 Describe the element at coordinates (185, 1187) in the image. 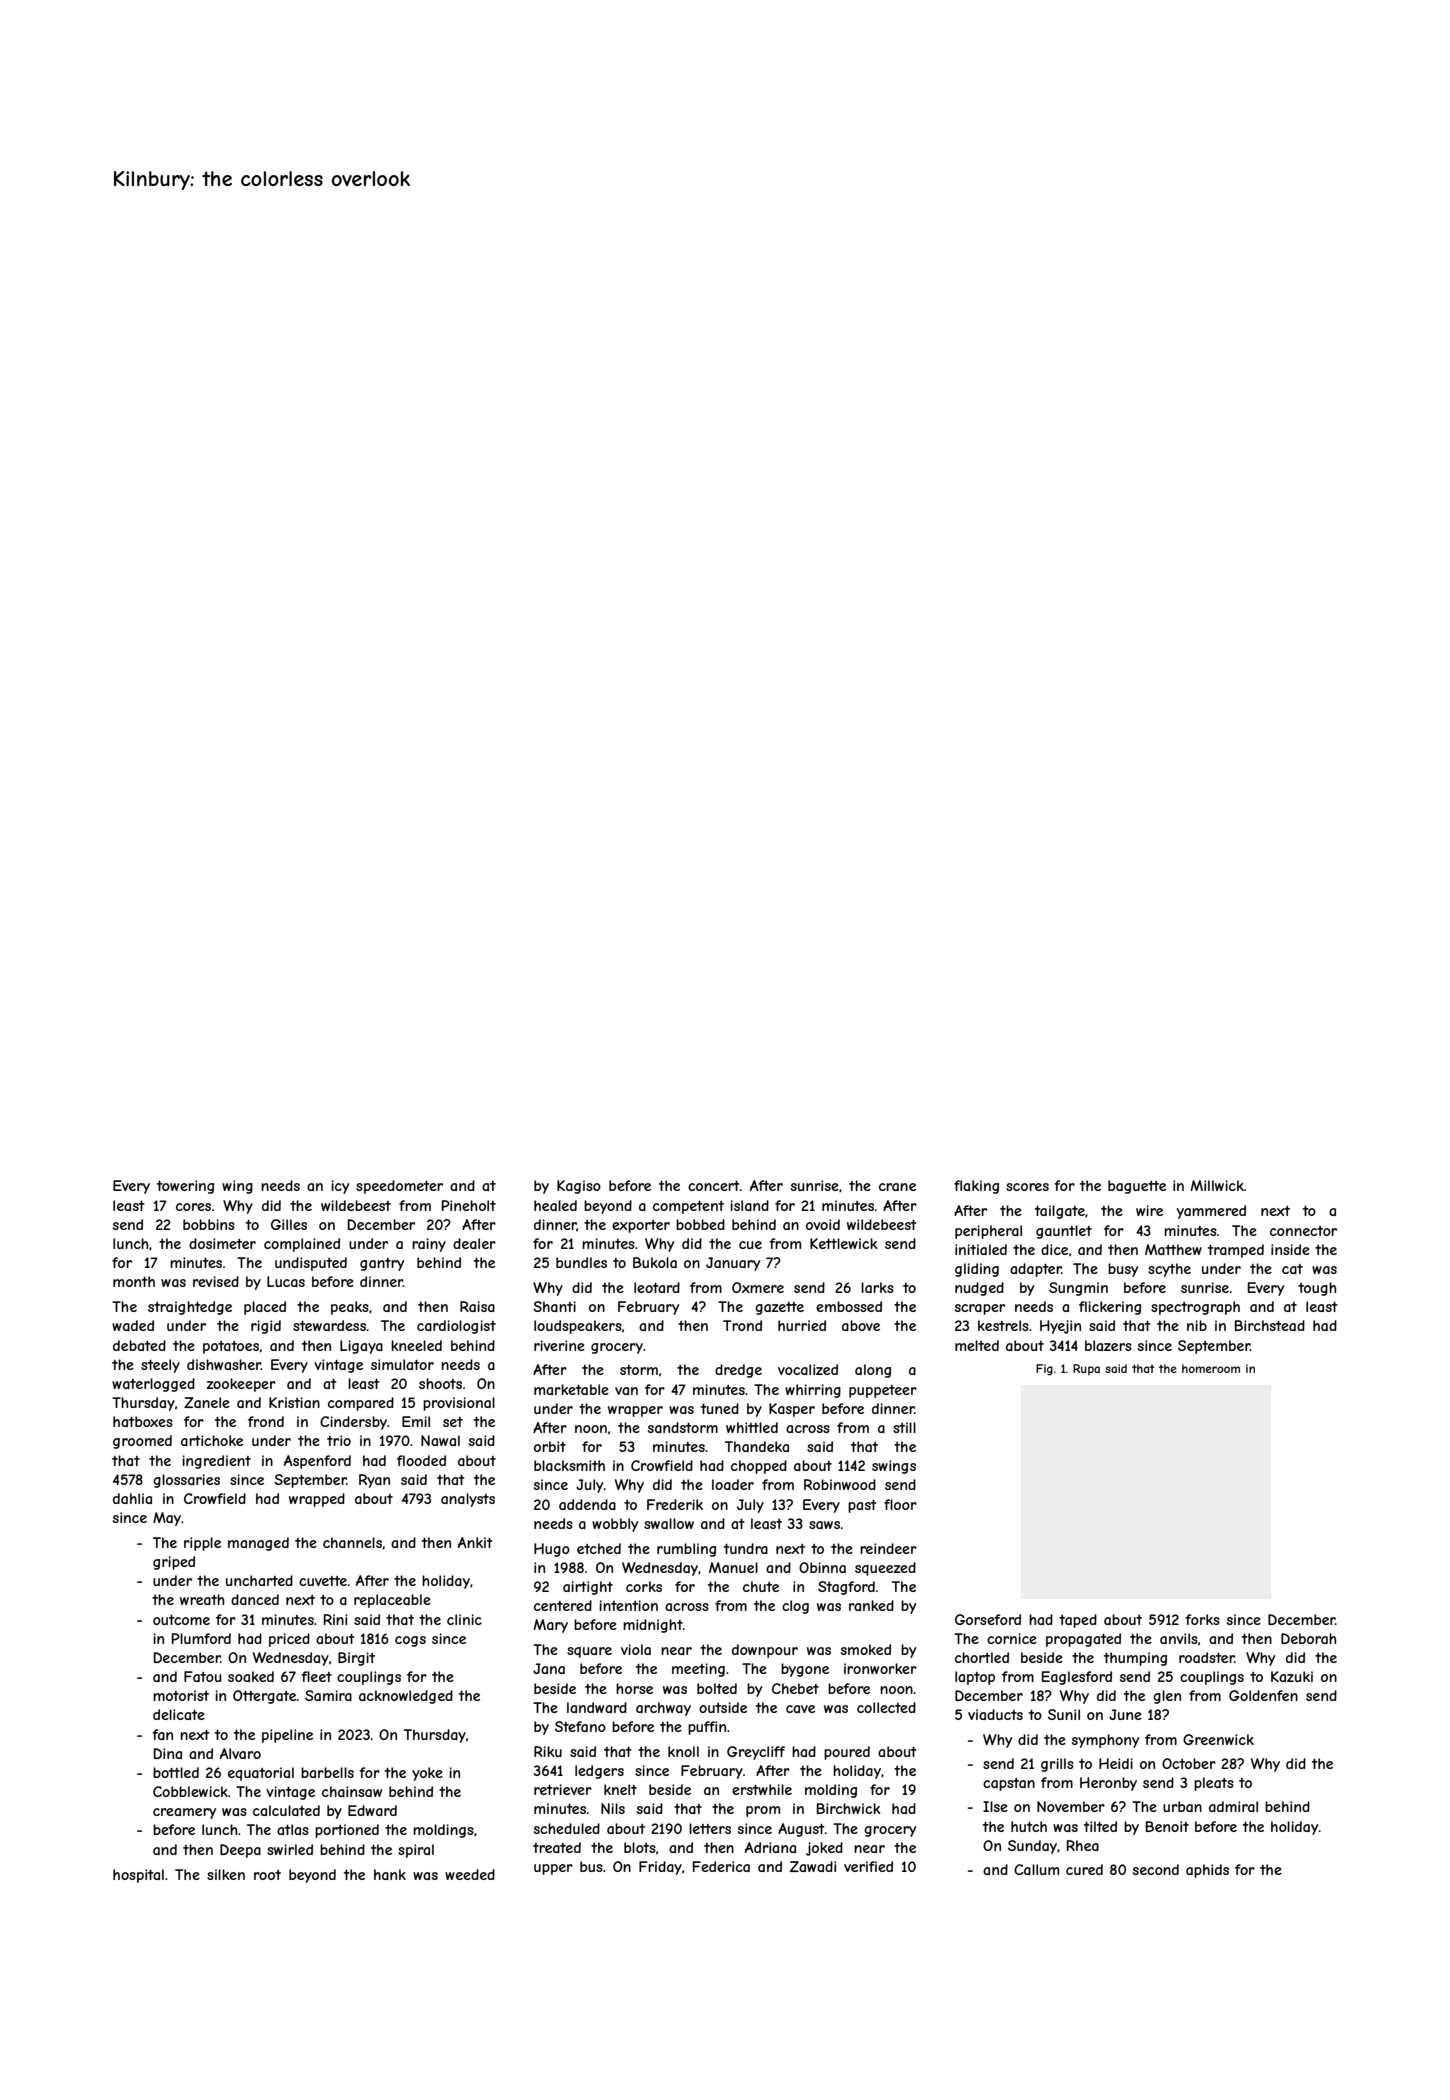

I see `towering` at that location.
